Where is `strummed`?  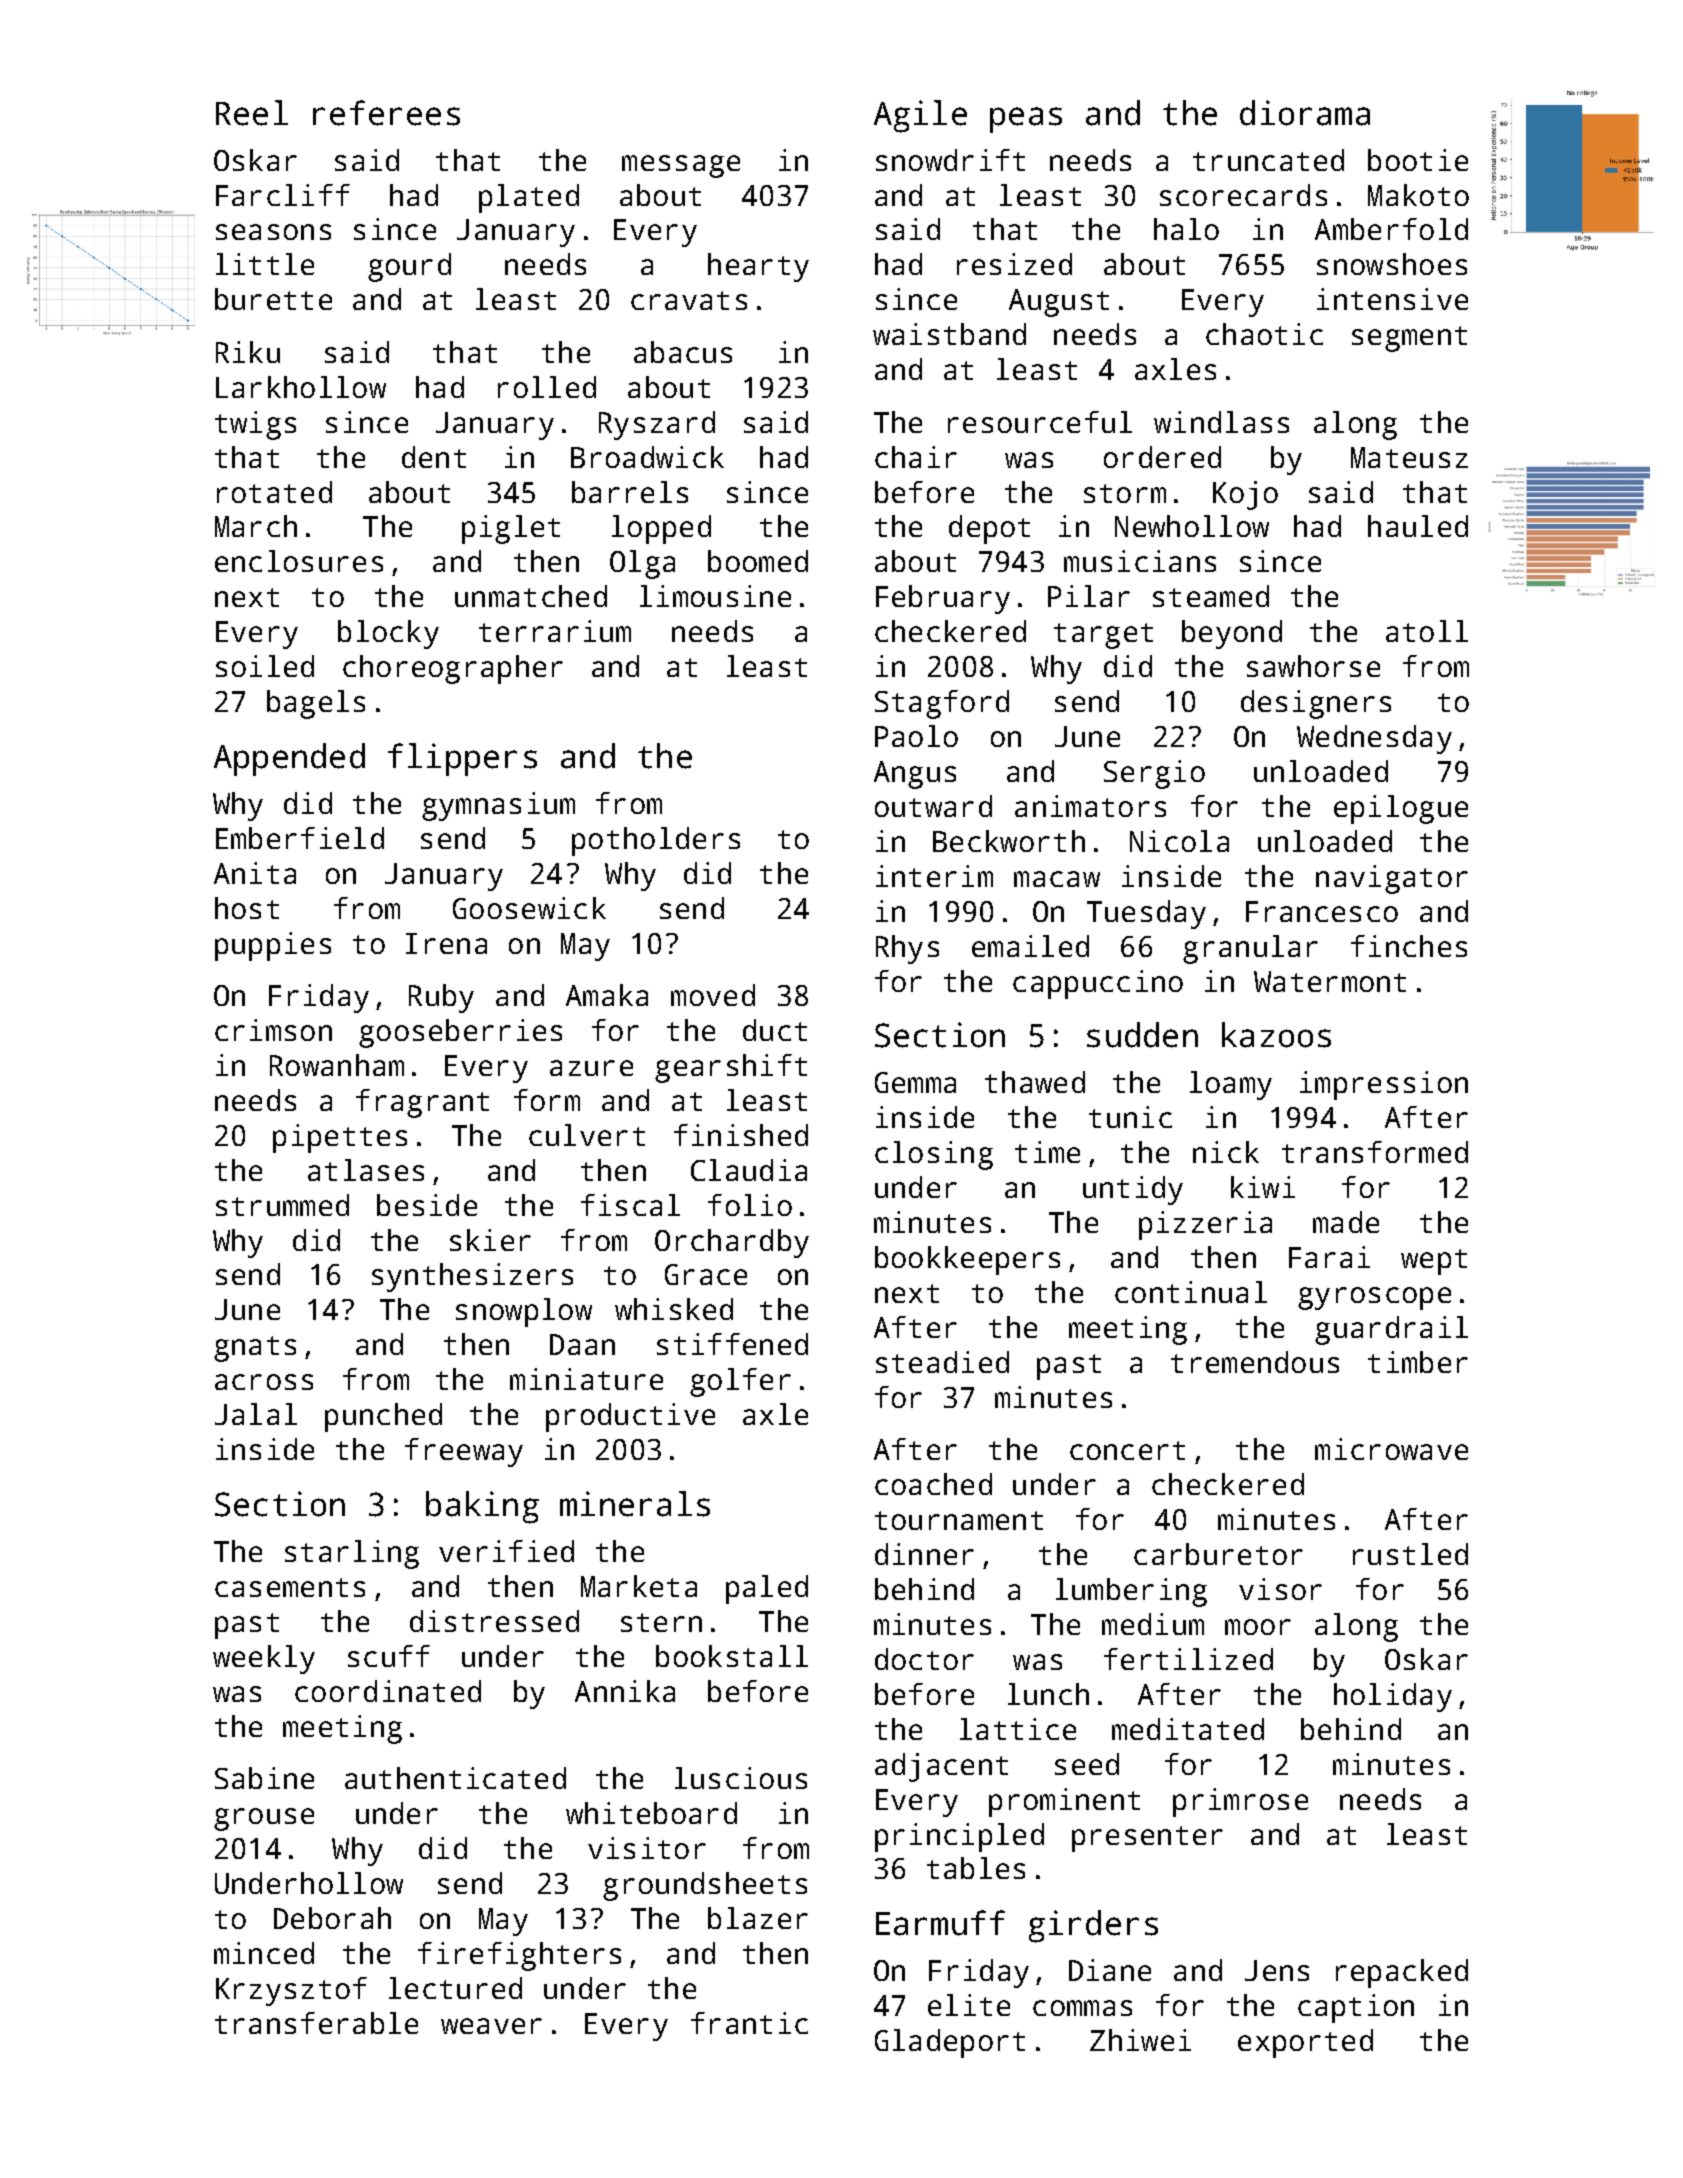 strummed is located at coordinates (282, 1205).
